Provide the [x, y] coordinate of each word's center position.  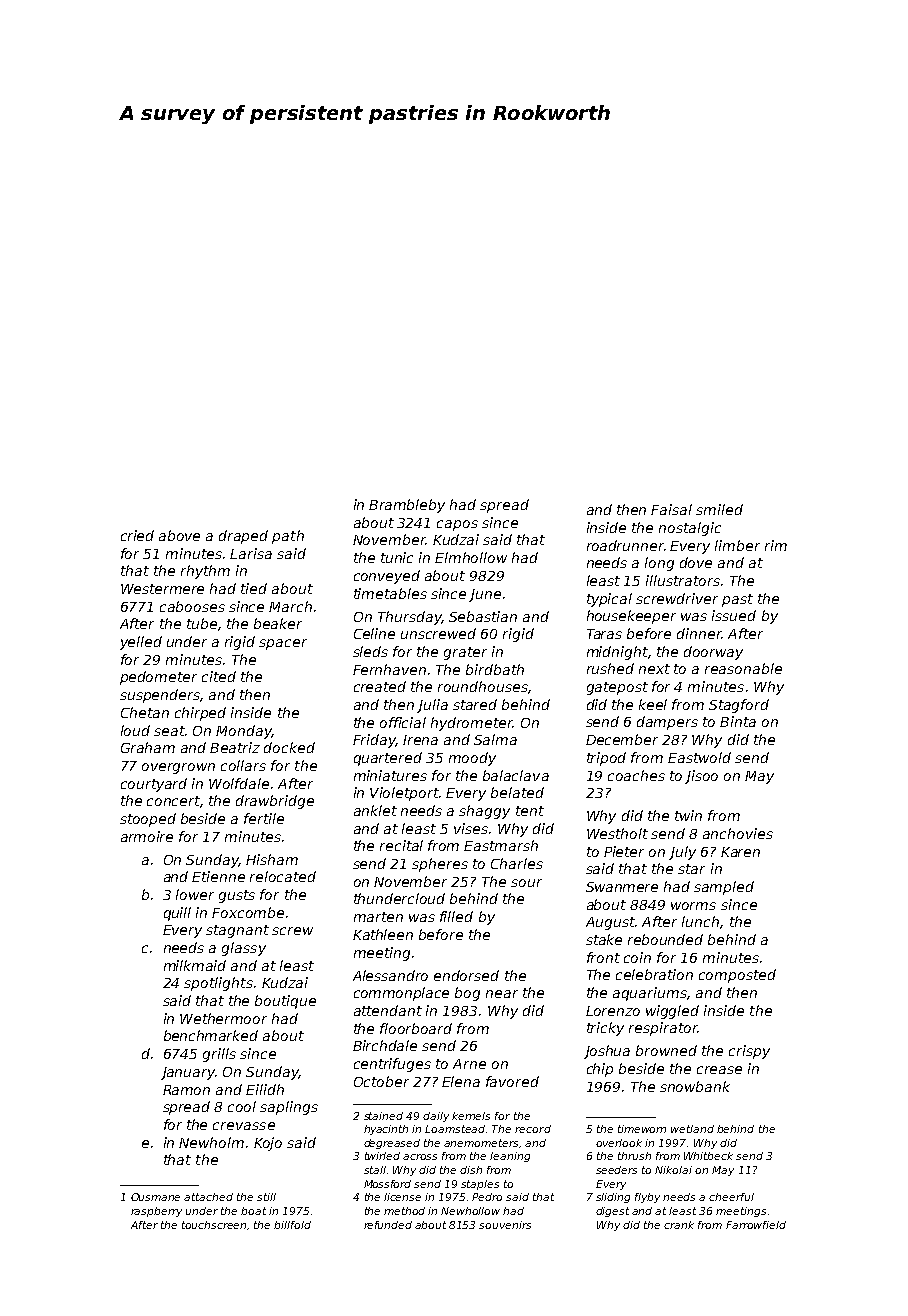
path [288, 537]
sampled [724, 888]
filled [456, 916]
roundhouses [483, 686]
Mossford [387, 1184]
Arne [469, 1064]
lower [195, 894]
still [266, 1197]
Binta [738, 721]
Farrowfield [756, 1225]
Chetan [145, 712]
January [188, 1073]
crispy [749, 1052]
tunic [397, 557]
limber [737, 545]
